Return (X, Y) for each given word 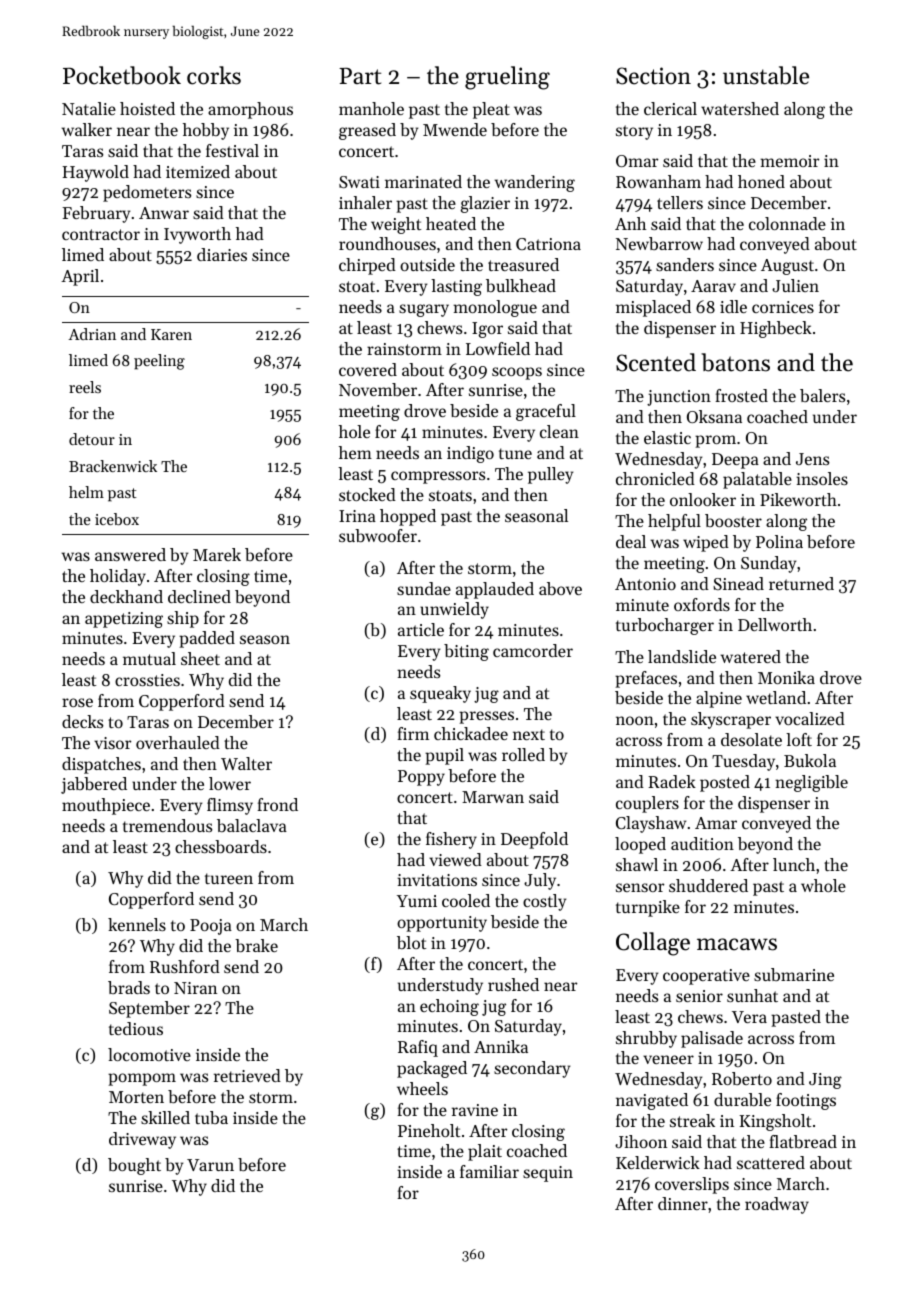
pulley (550, 475)
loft (799, 739)
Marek (217, 554)
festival (232, 150)
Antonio (645, 584)
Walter (246, 763)
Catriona (548, 244)
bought (134, 1166)
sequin (548, 1174)
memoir (789, 161)
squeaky (440, 694)
